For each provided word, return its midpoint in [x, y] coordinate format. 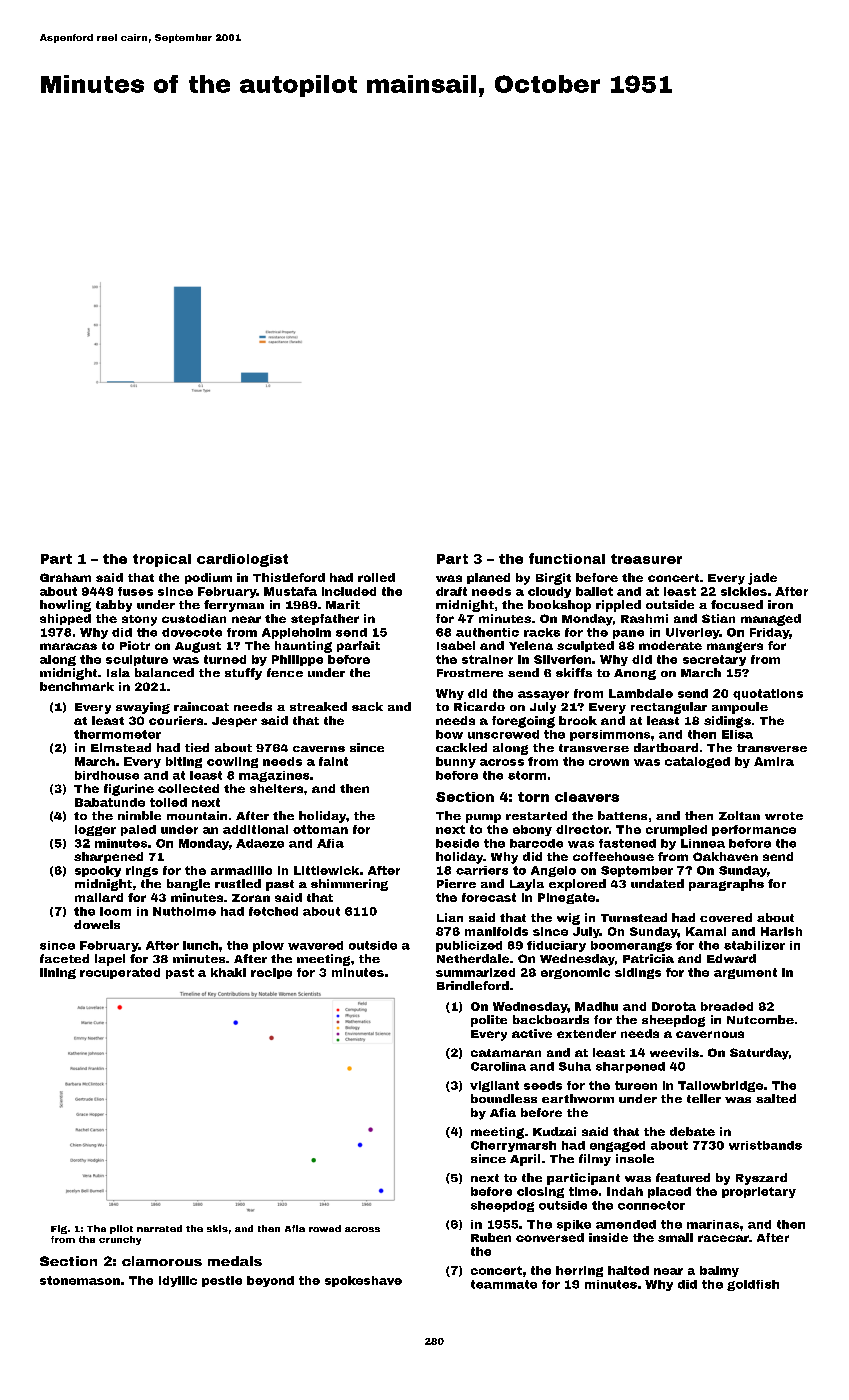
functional [567, 558]
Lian [450, 917]
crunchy [120, 1240]
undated [657, 883]
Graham [65, 577]
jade [762, 579]
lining [58, 973]
